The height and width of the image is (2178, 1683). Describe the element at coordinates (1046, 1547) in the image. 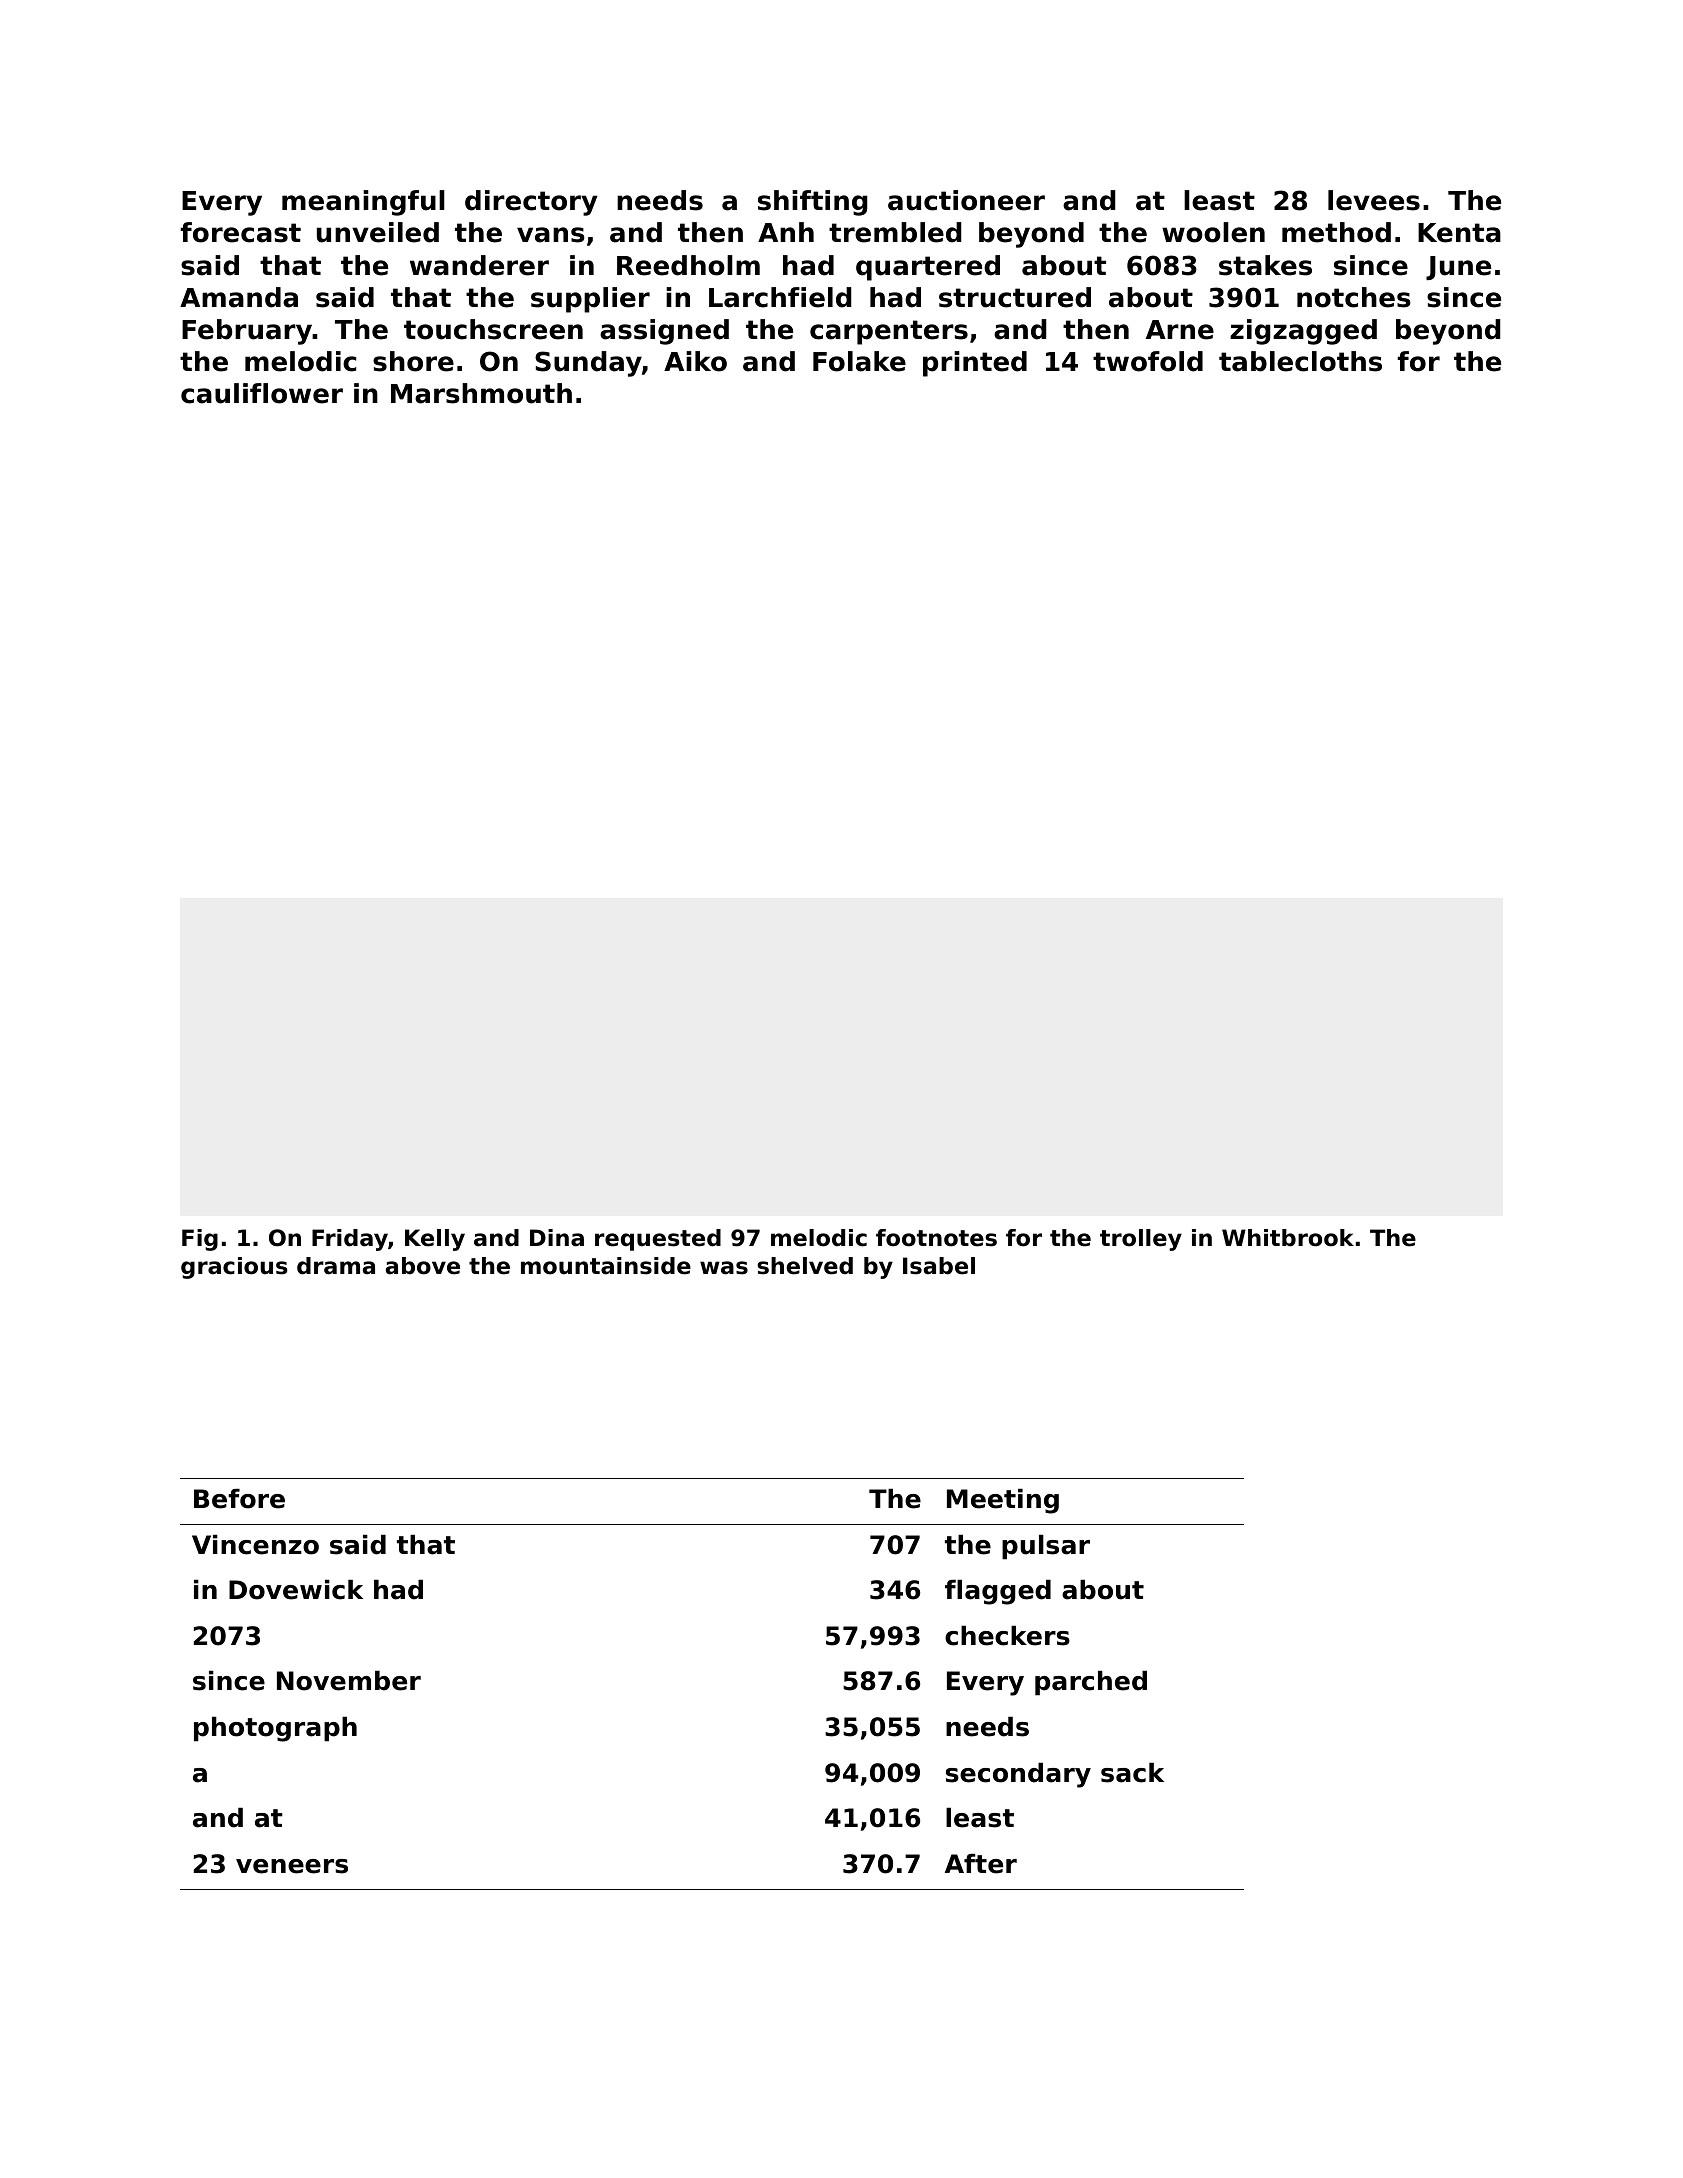

I see `pulsar` at that location.
